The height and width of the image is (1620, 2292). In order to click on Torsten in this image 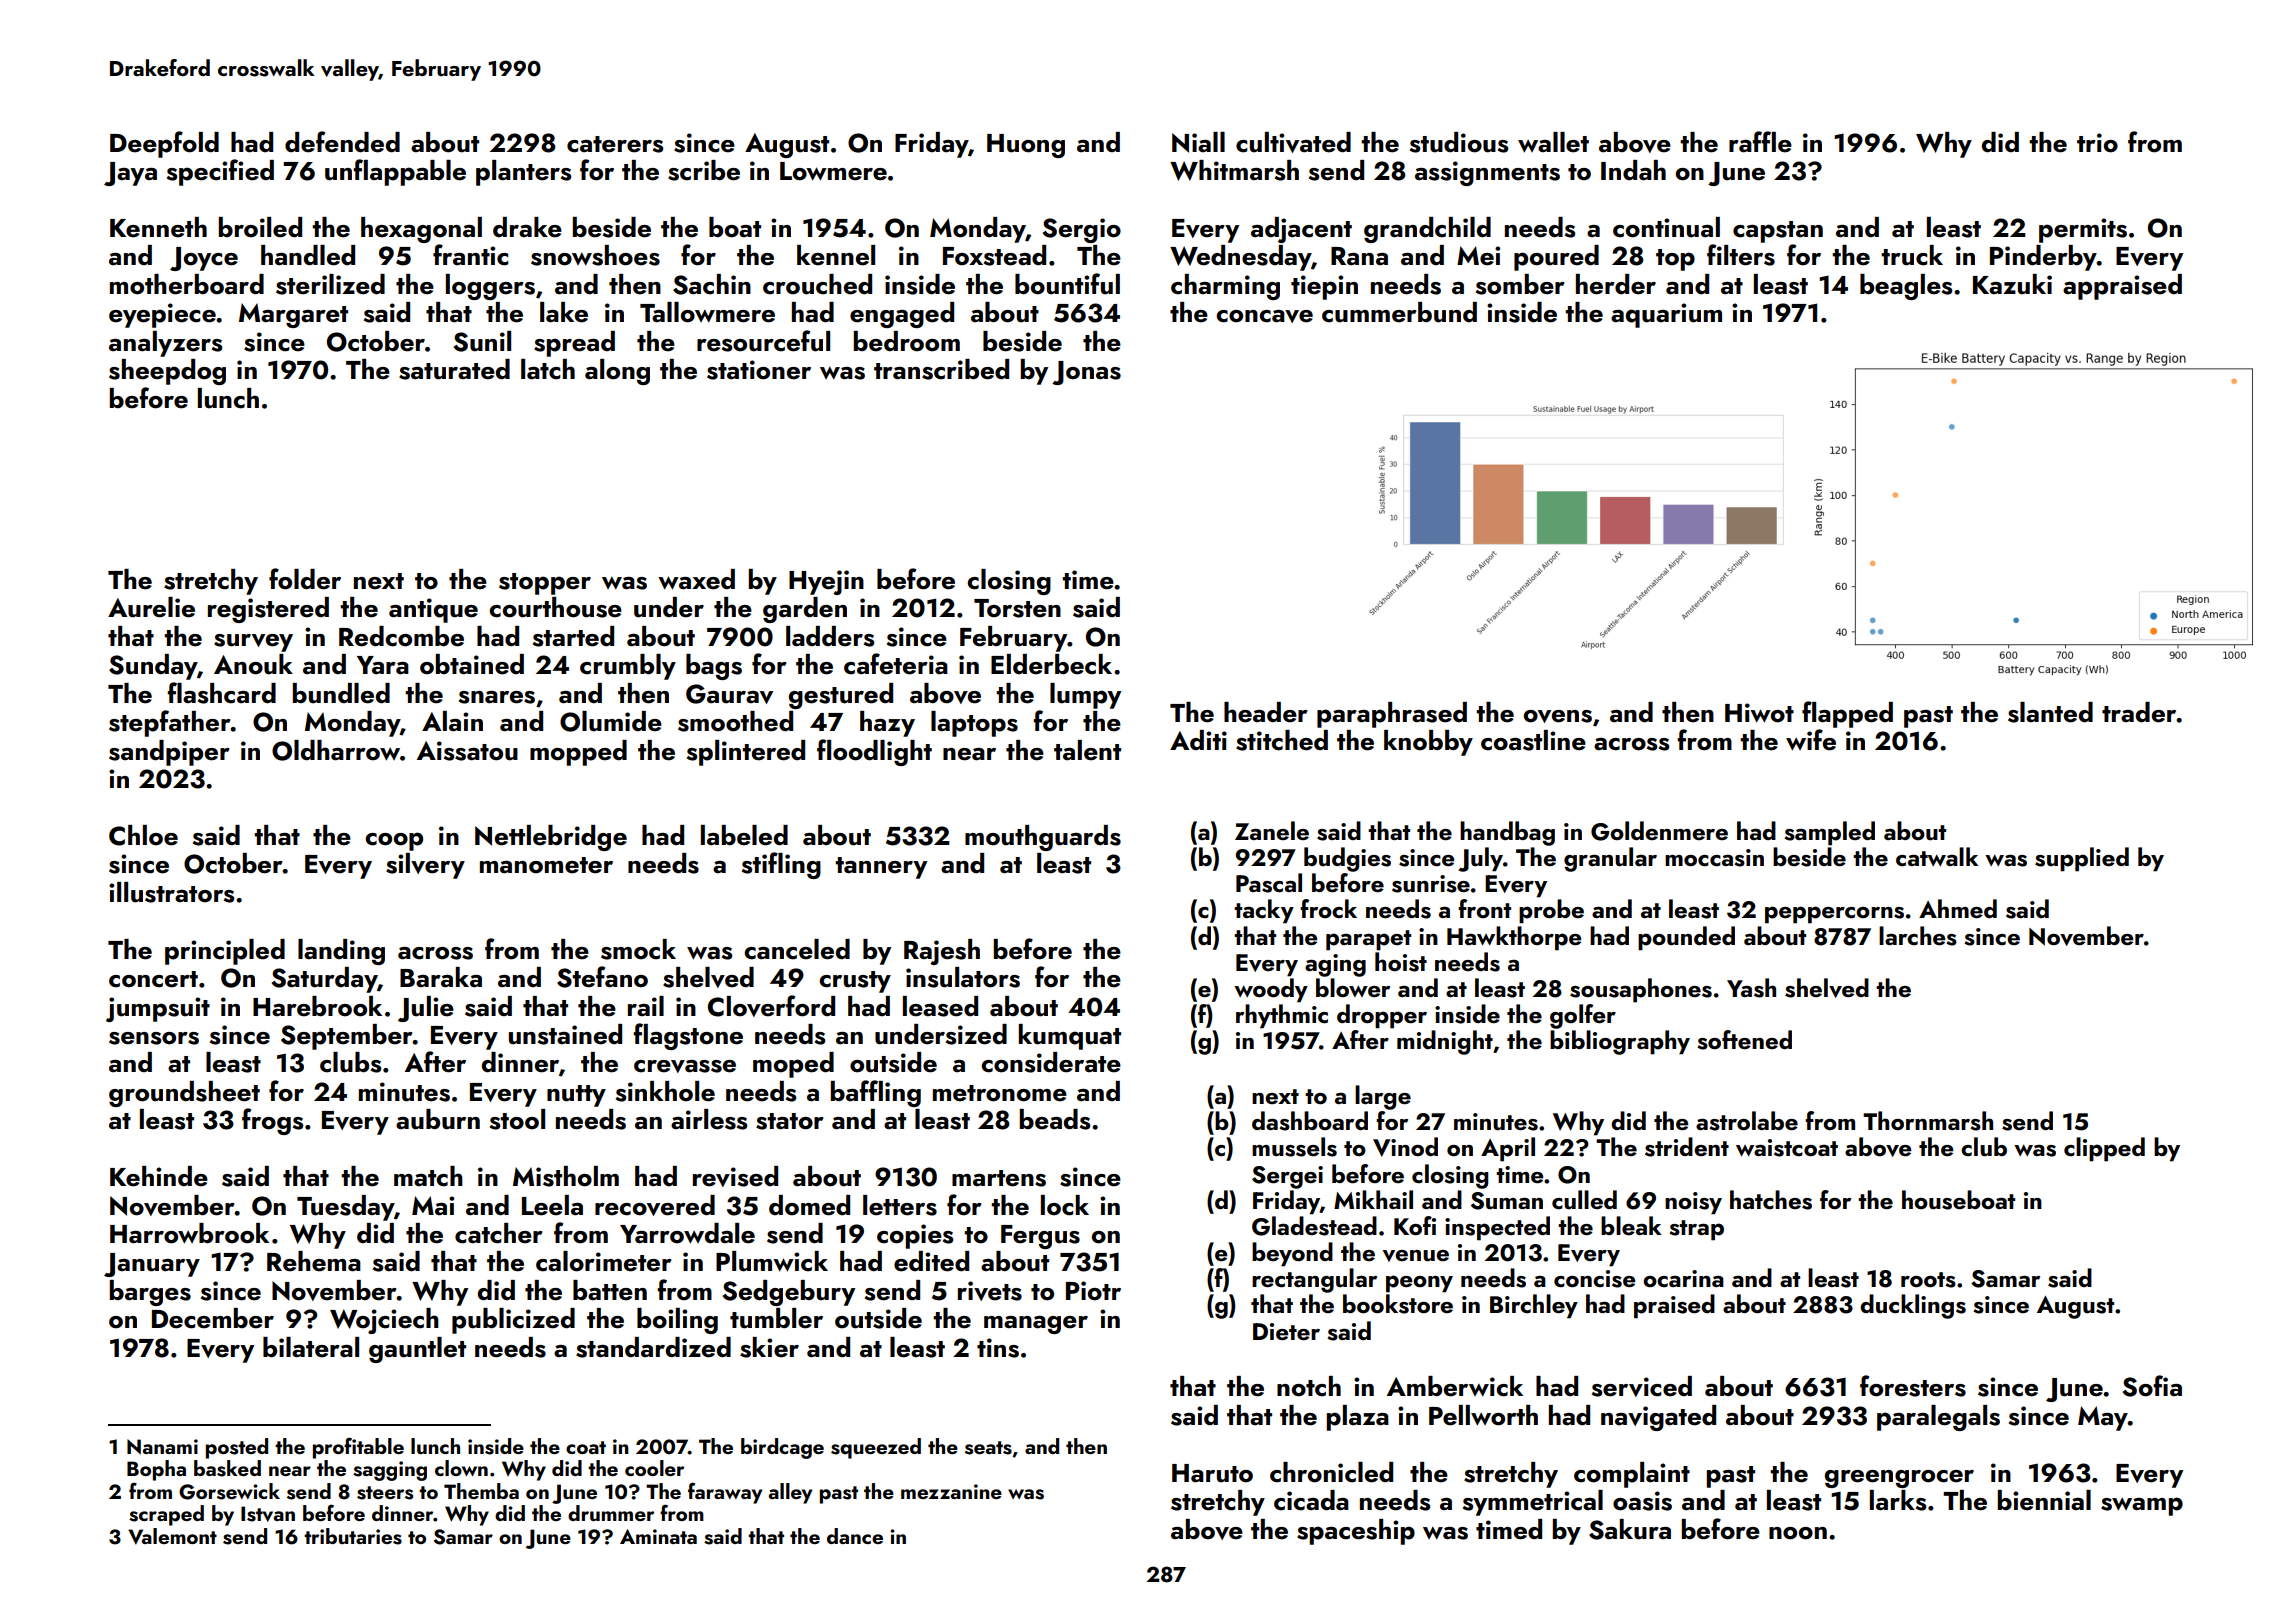, I will do `click(1017, 608)`.
